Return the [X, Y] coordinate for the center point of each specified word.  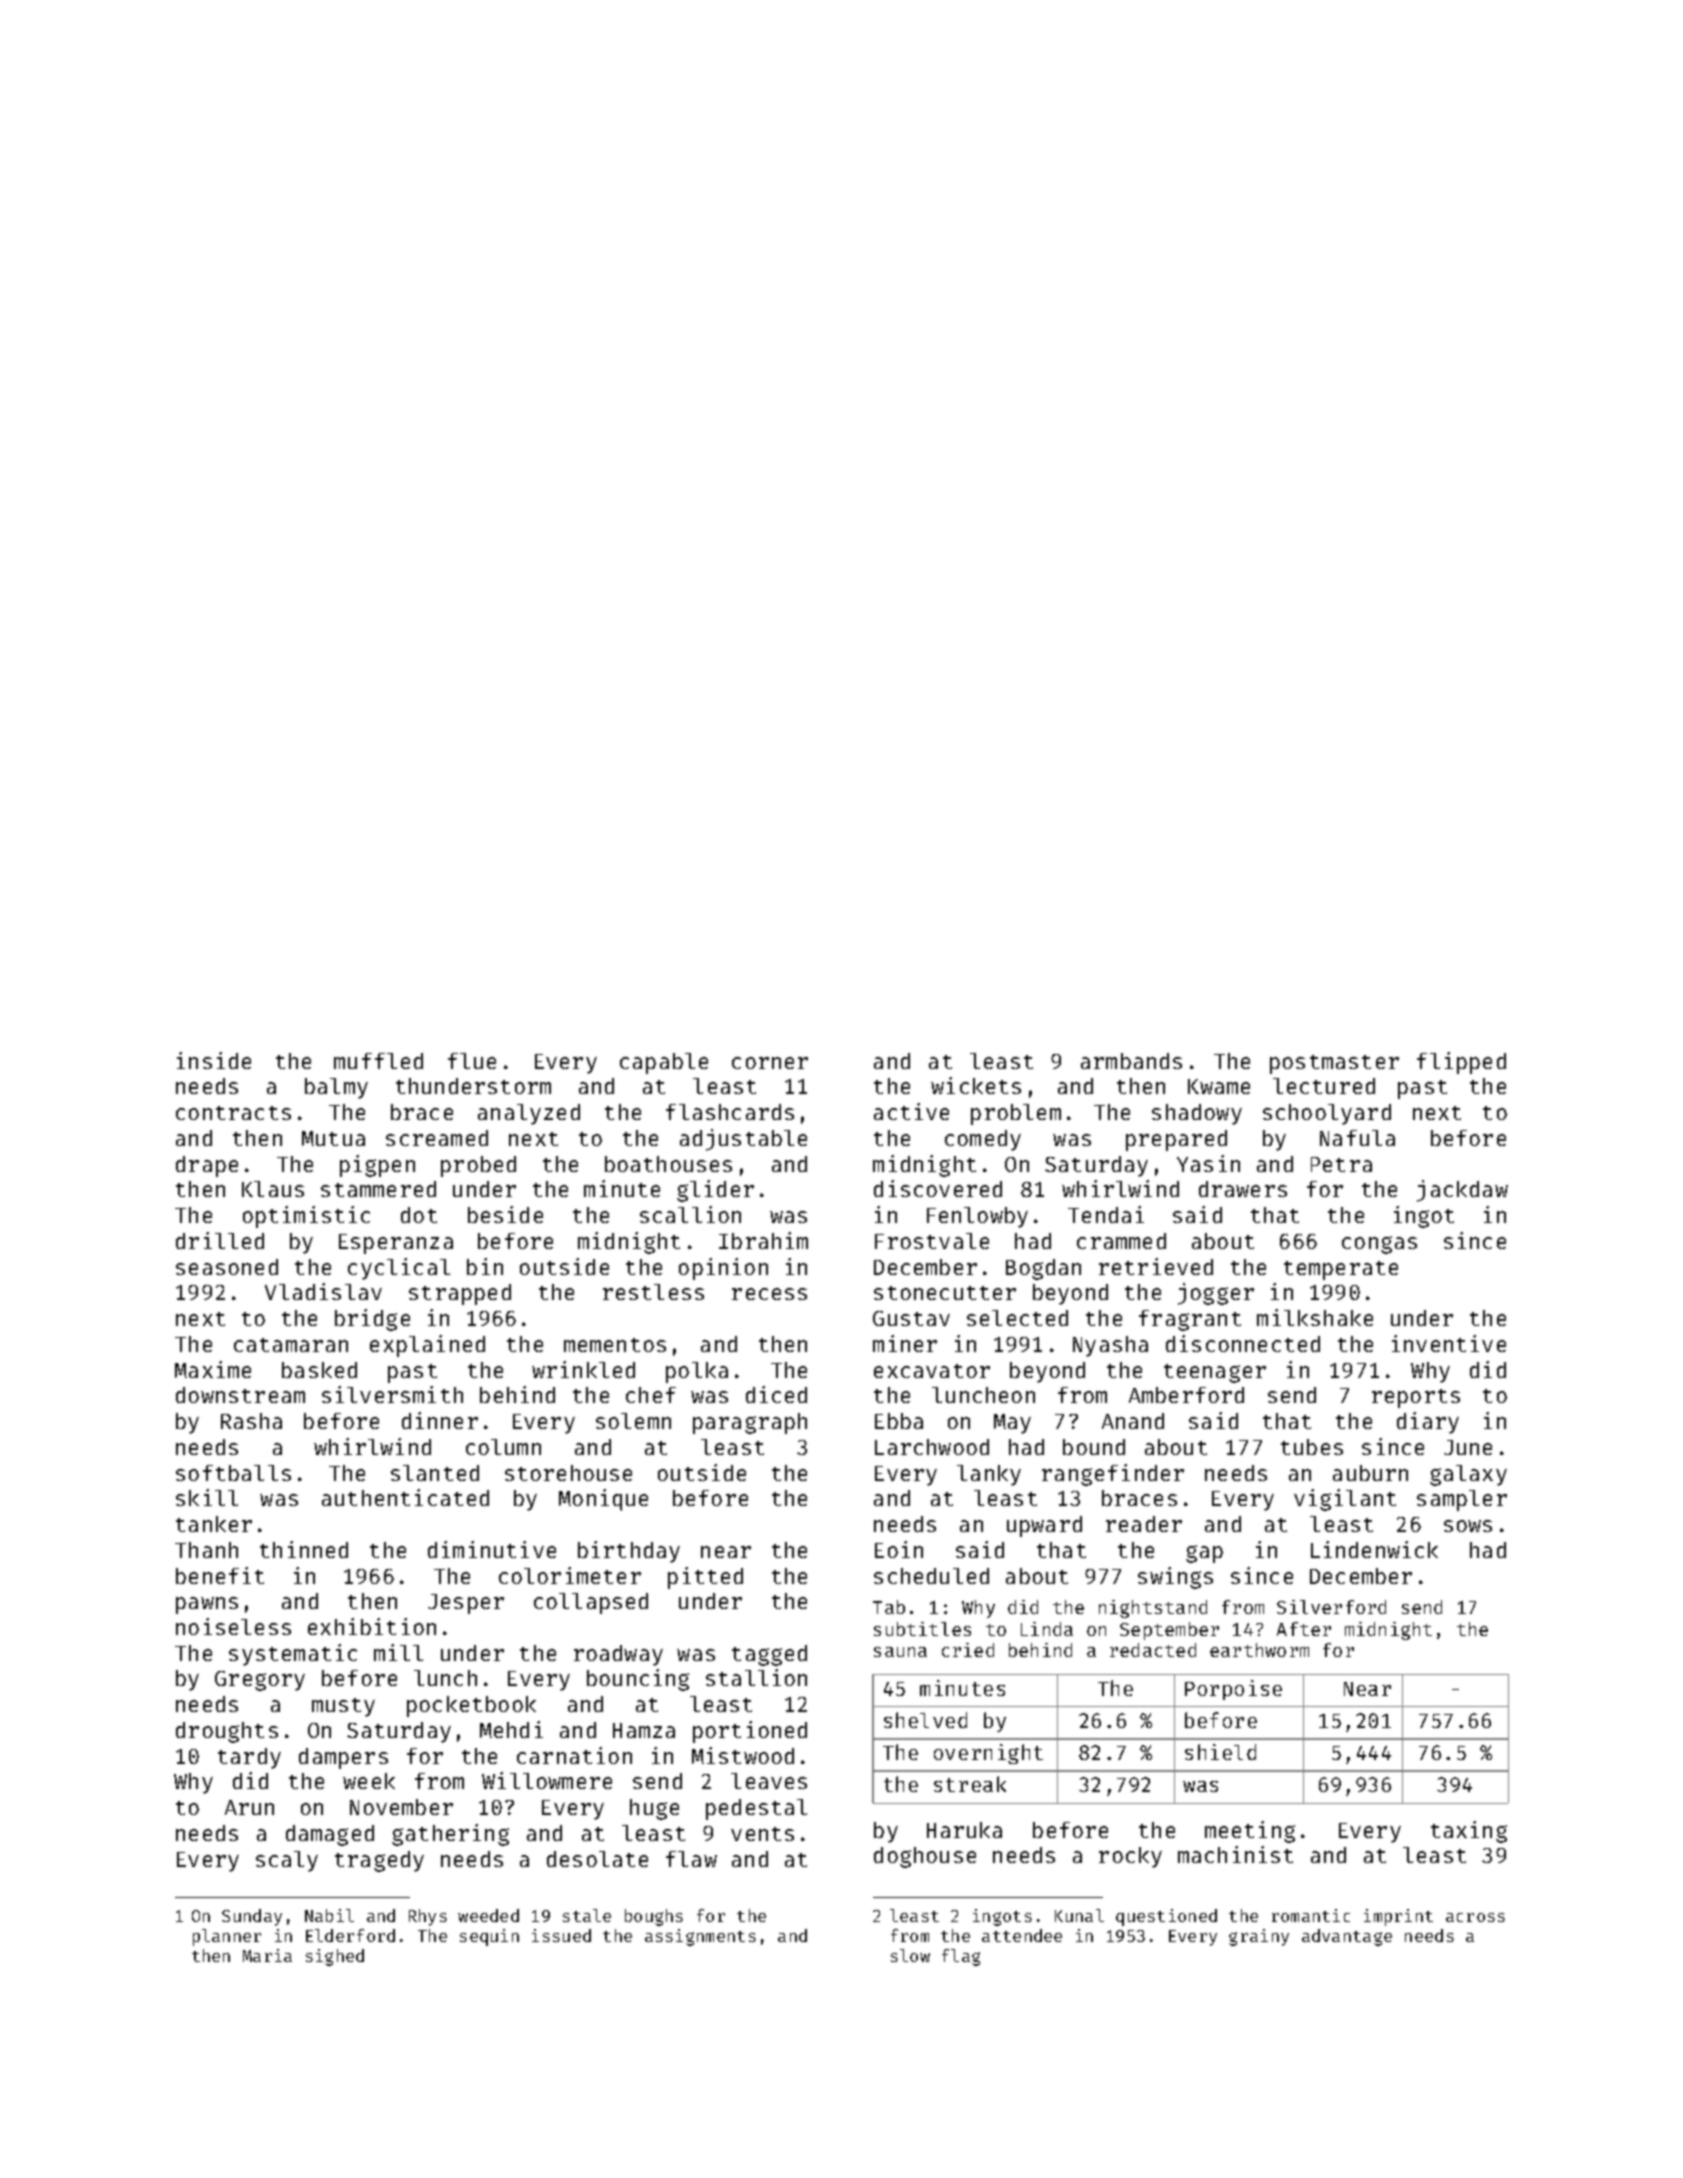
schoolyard [1327, 1114]
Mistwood [743, 1755]
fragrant [1190, 1320]
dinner [440, 1420]
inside [214, 1060]
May [1012, 1424]
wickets [976, 1085]
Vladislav [323, 1291]
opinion [723, 1269]
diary [1428, 1423]
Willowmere [547, 1780]
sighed [335, 1957]
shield [1220, 1752]
